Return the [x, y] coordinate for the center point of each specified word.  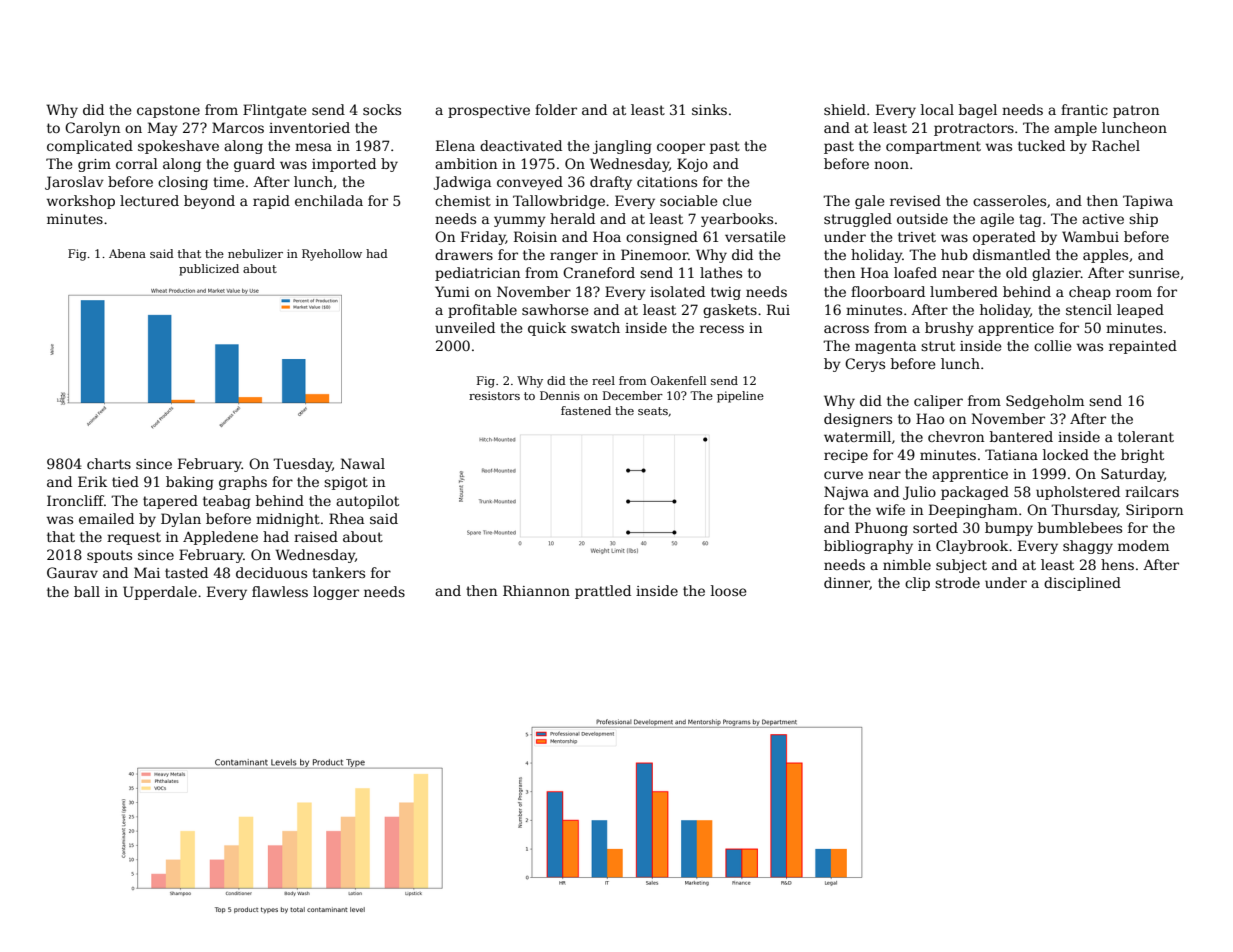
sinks [709, 109]
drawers [464, 254]
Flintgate [275, 111]
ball [87, 591]
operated [1004, 238]
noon [891, 165]
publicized [209, 270]
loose [729, 590]
